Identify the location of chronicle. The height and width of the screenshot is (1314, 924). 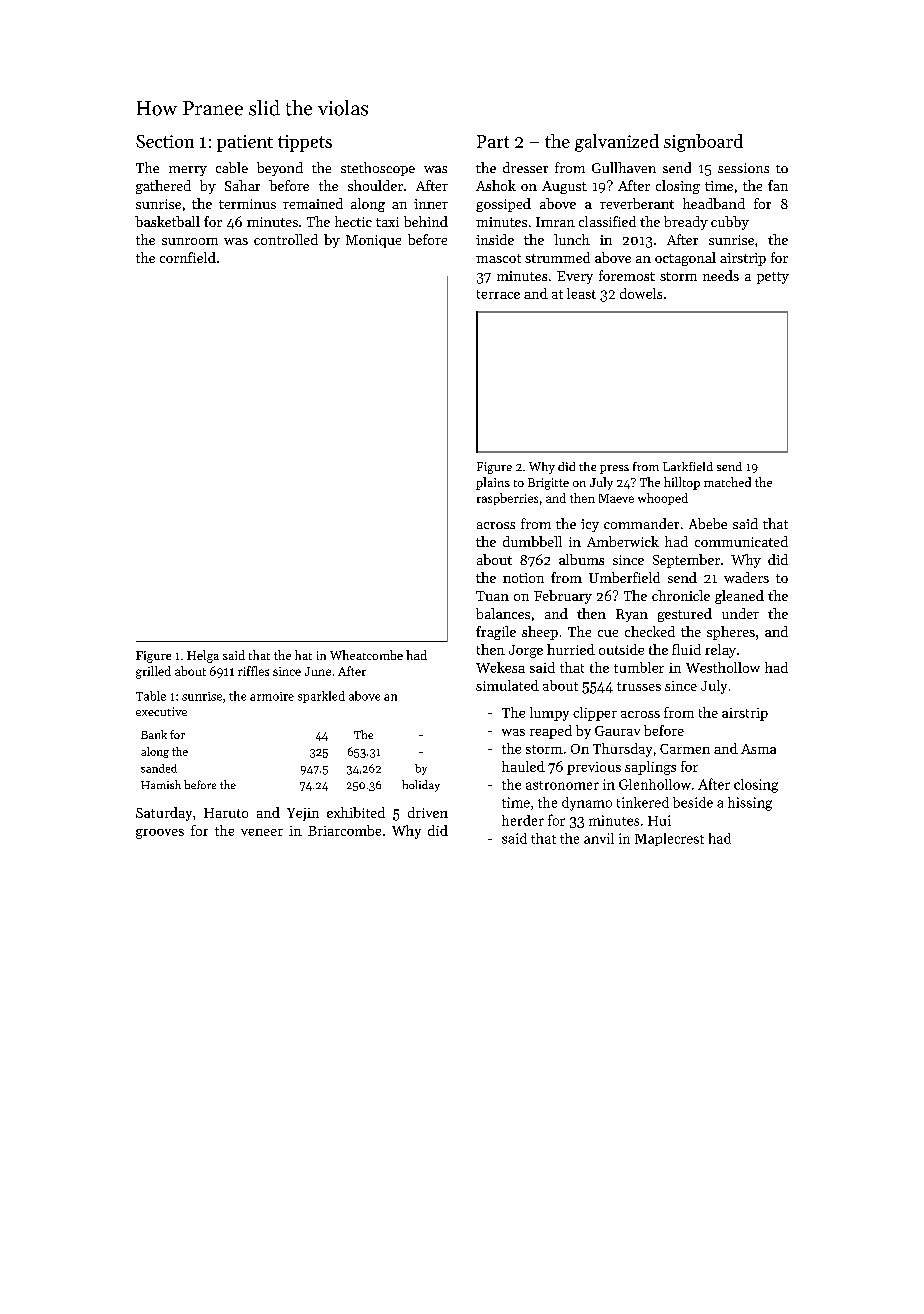
(681, 595).
